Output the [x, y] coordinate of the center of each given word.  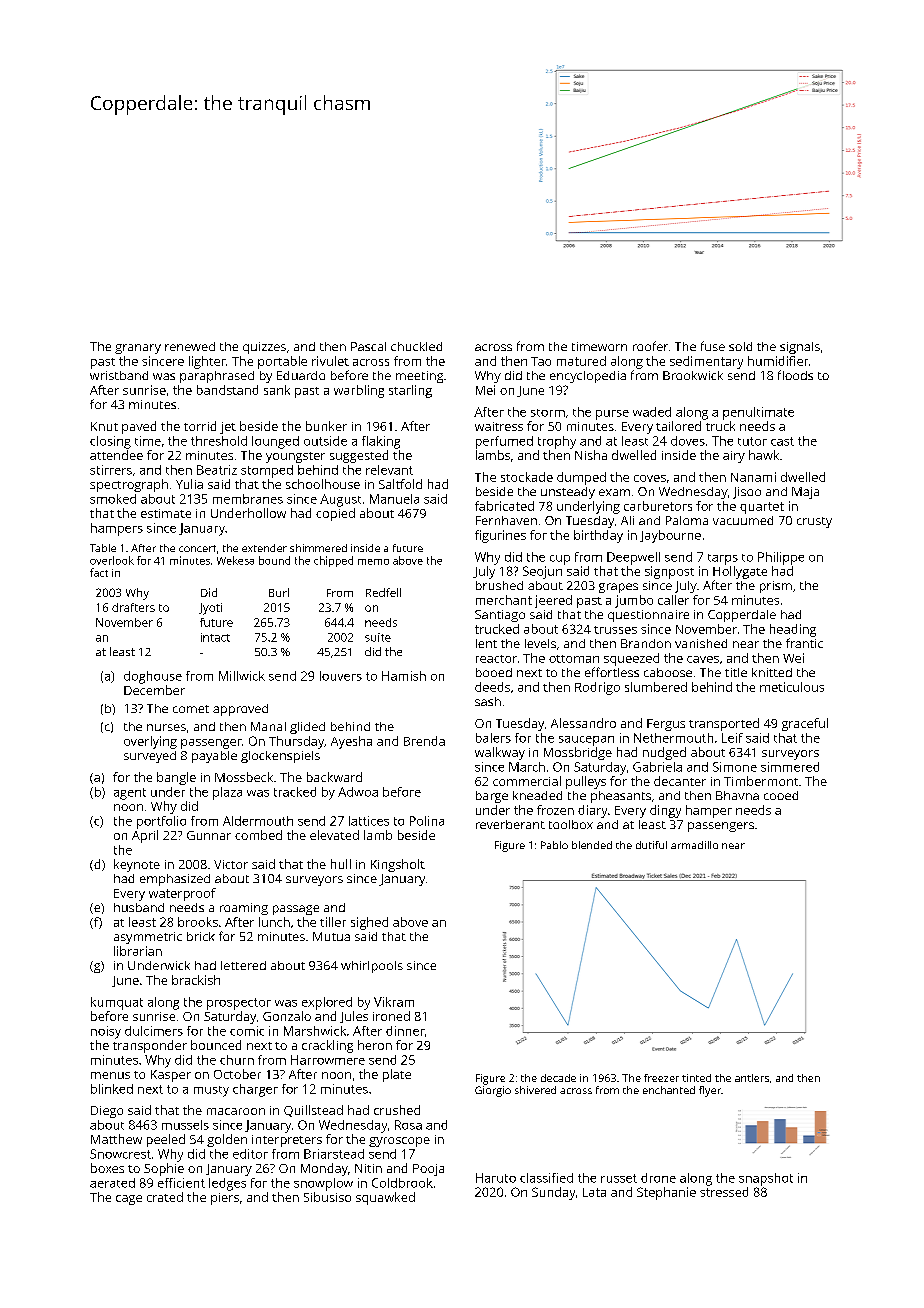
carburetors [658, 506]
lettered [243, 965]
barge [492, 797]
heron [375, 1045]
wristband [119, 375]
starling [410, 391]
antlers [752, 1078]
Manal [268, 726]
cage [129, 1200]
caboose [668, 672]
